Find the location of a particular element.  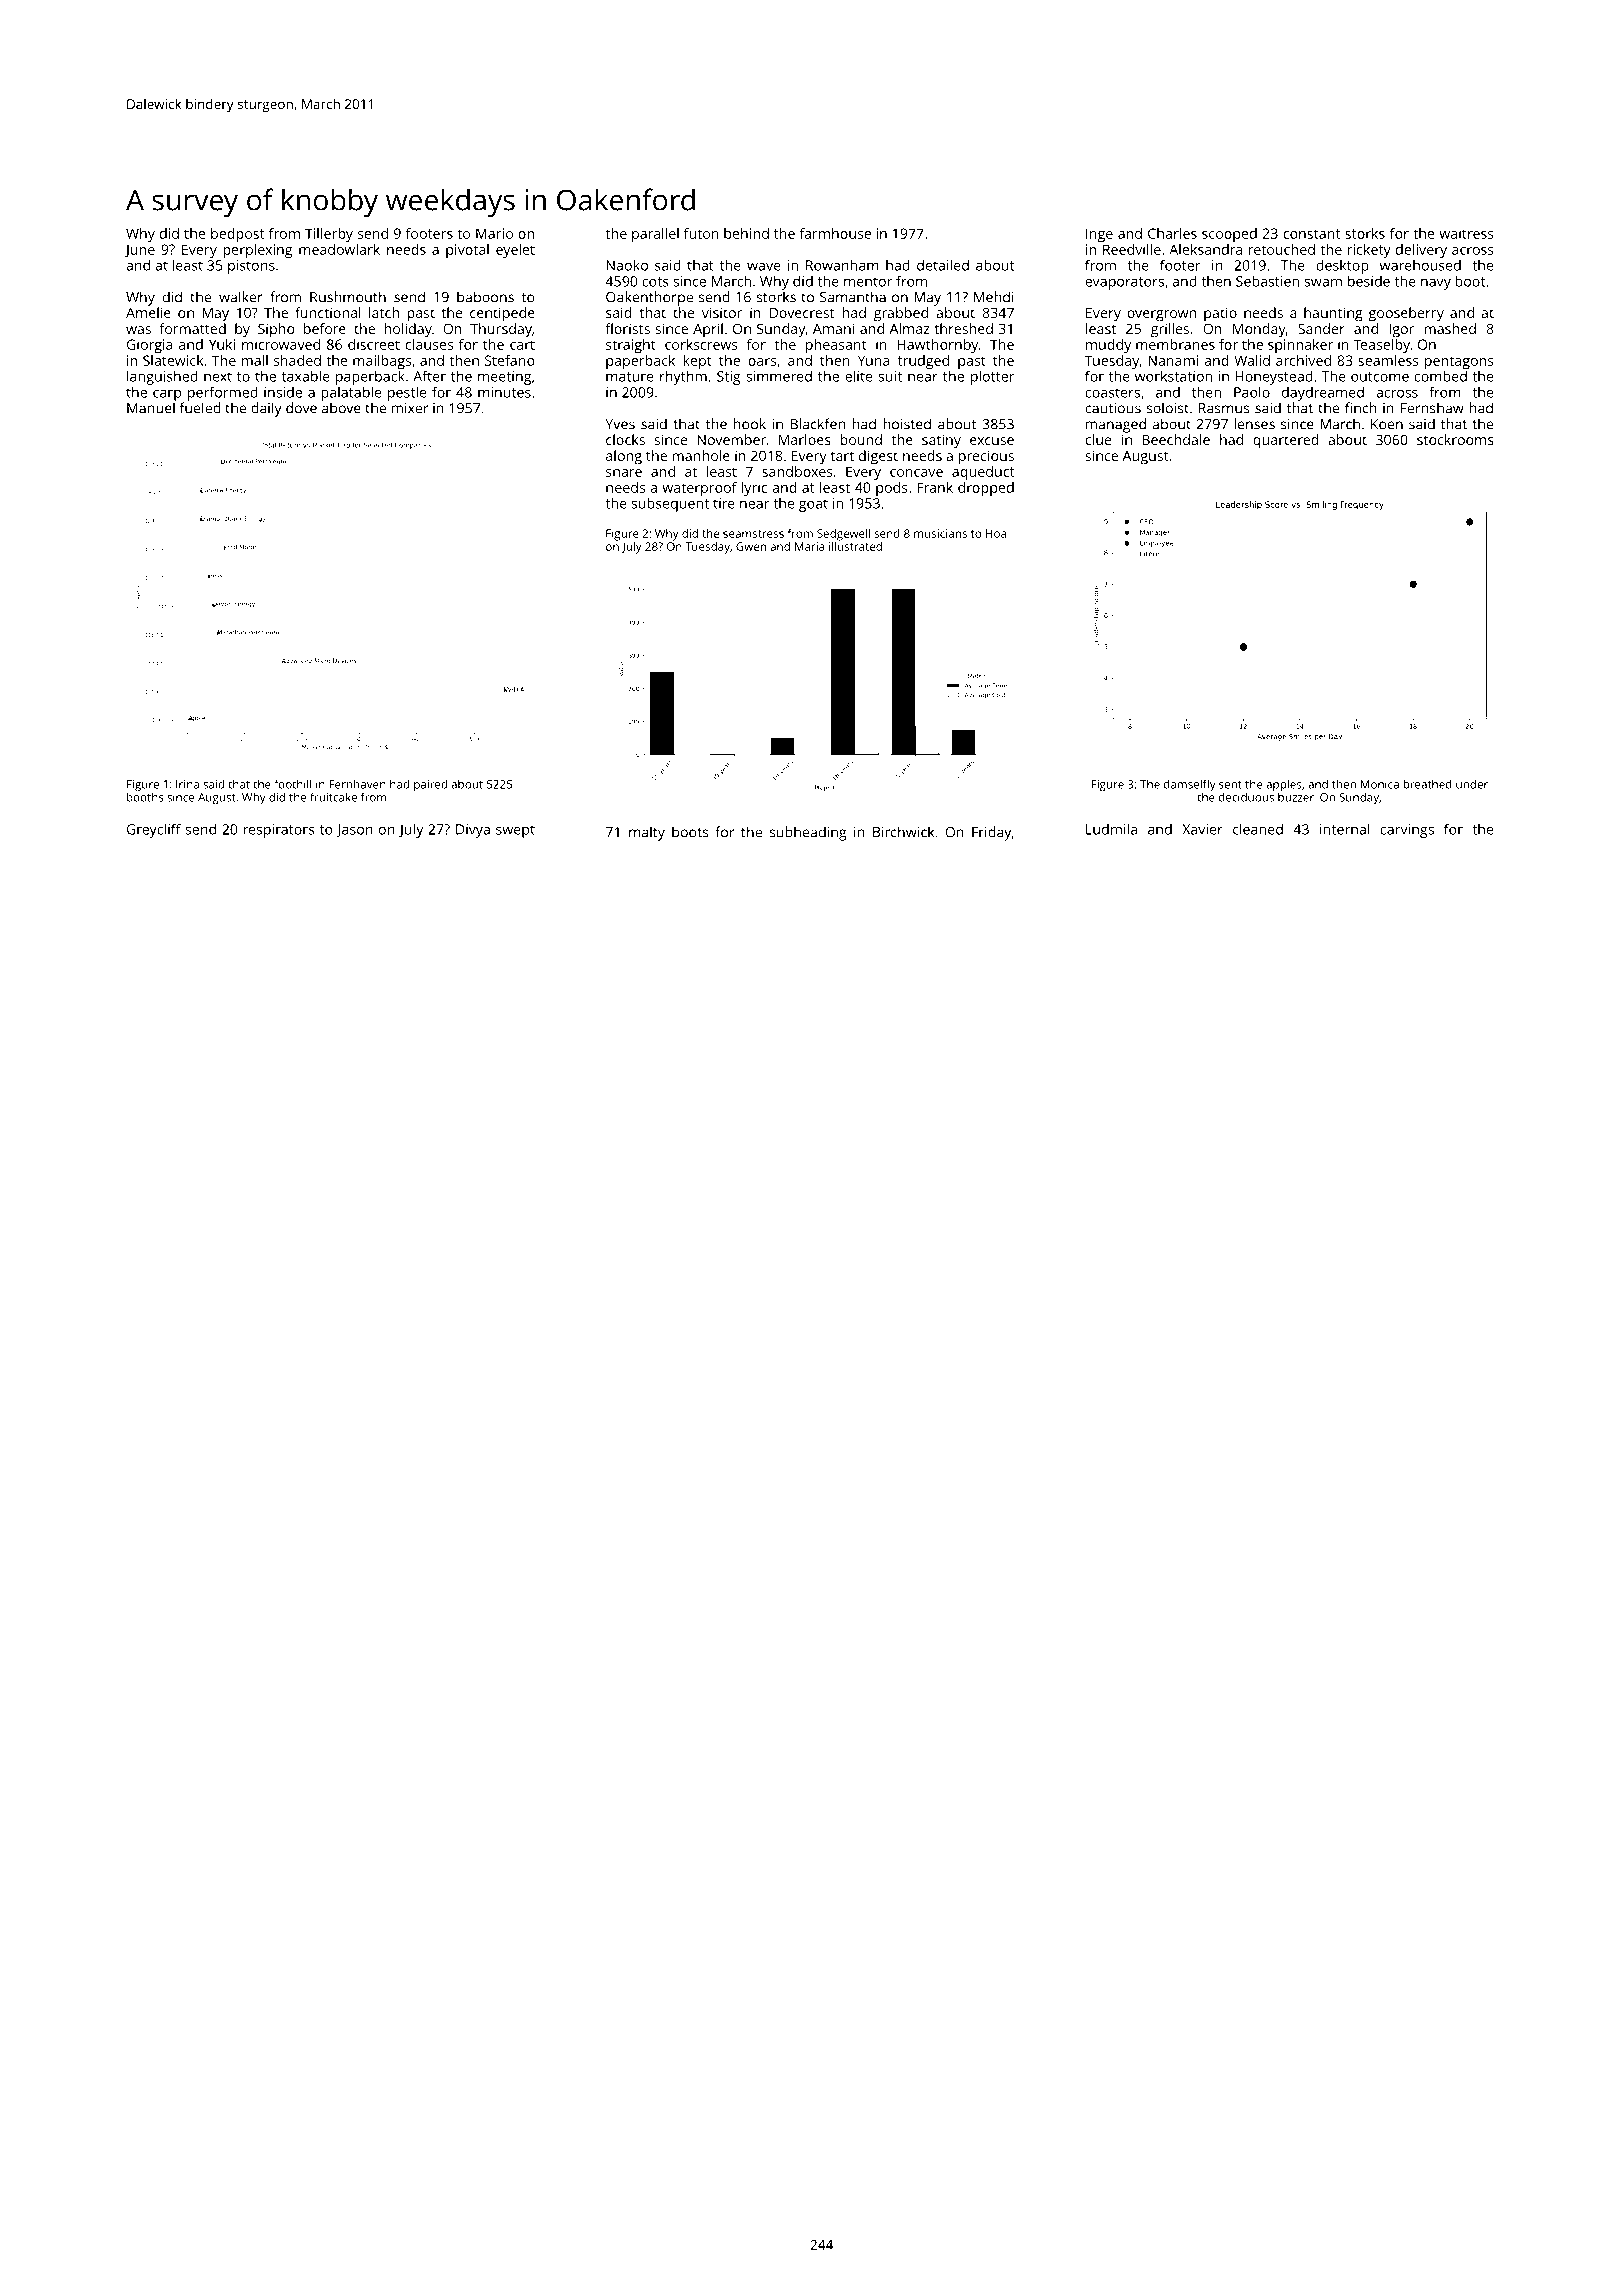

Hoa is located at coordinates (996, 533).
